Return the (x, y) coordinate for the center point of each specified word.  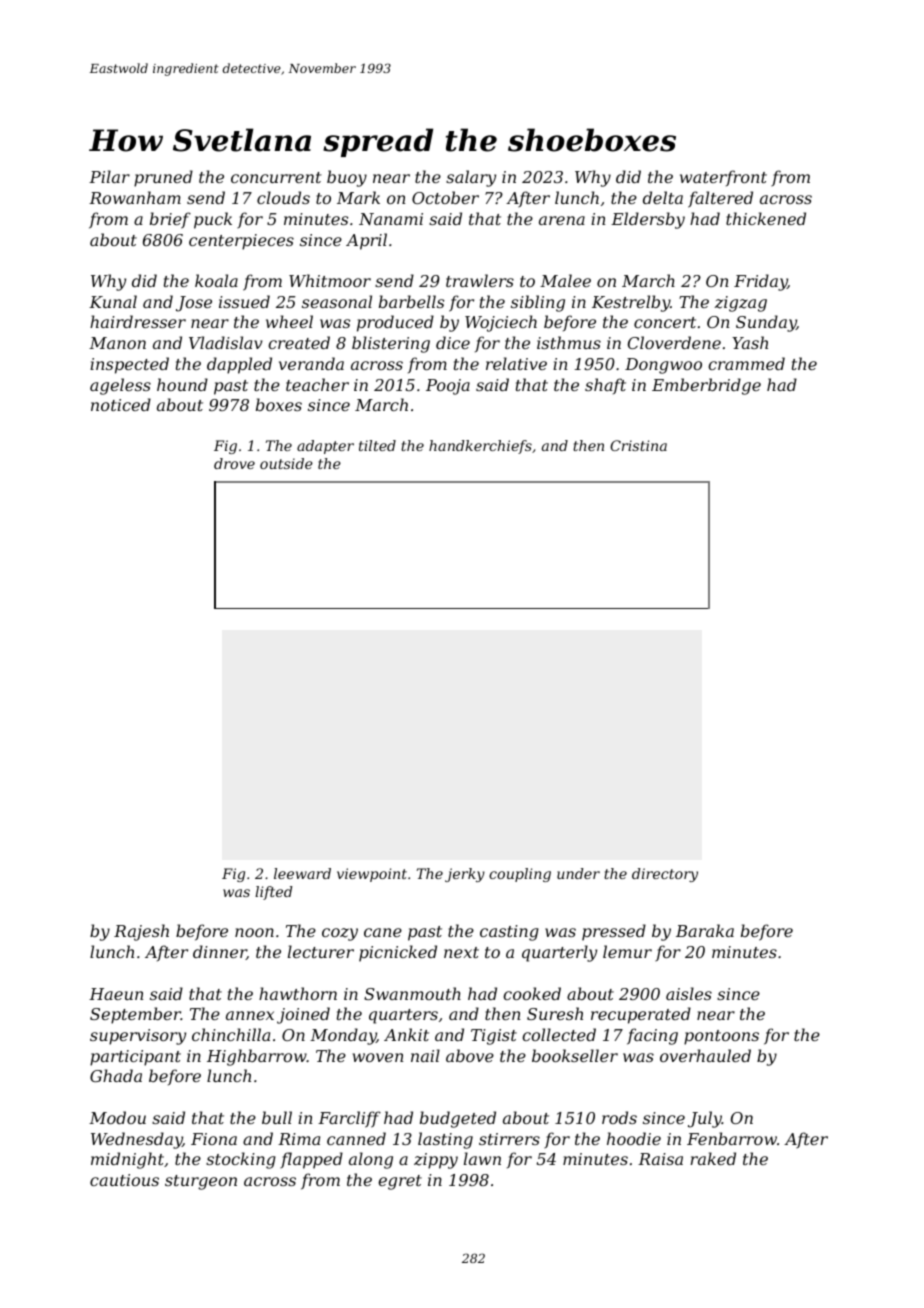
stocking (241, 1160)
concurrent (276, 177)
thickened (766, 218)
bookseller (575, 1055)
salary (471, 178)
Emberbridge (706, 386)
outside (286, 463)
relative (516, 363)
